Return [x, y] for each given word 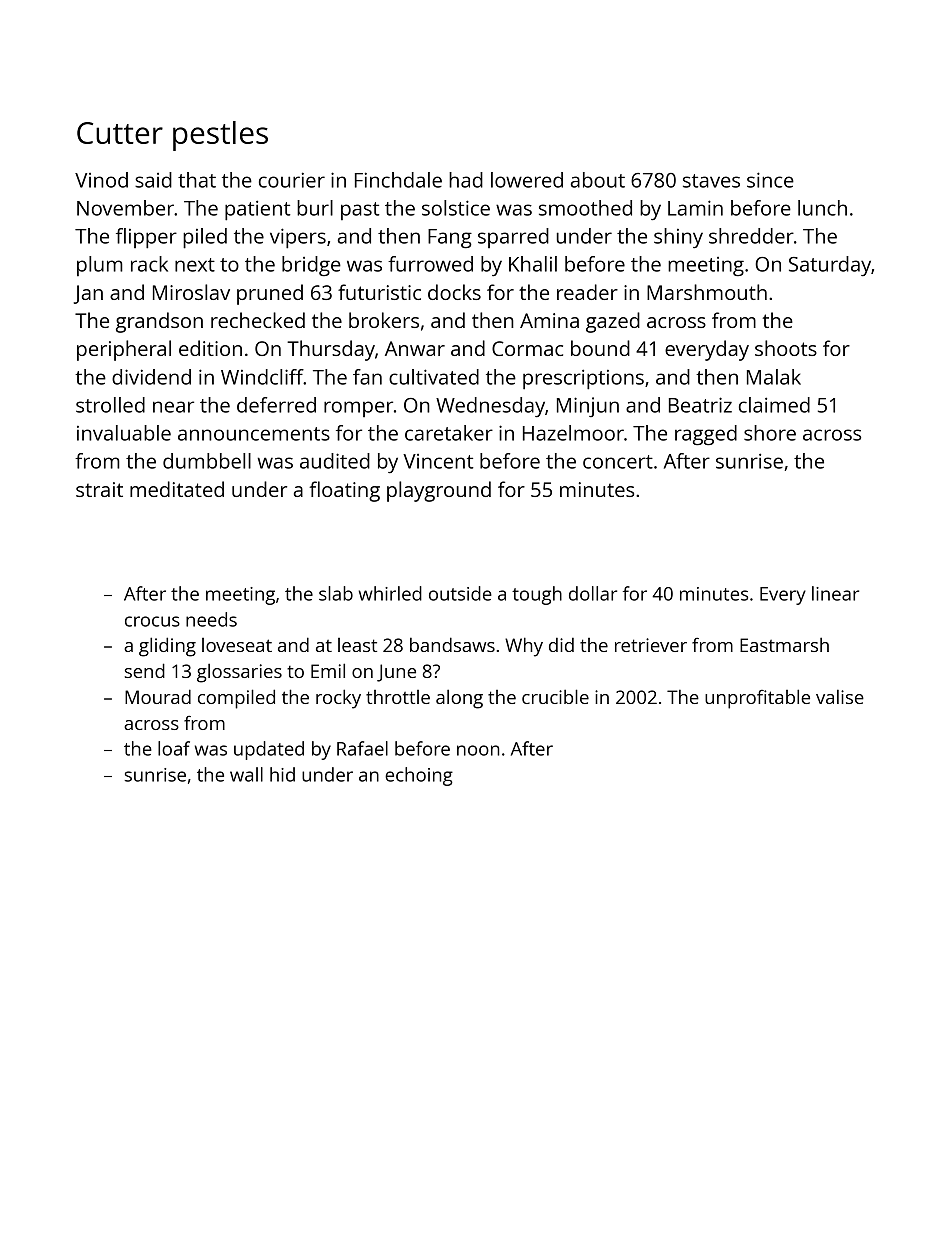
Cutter [120, 133]
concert [618, 462]
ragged [706, 435]
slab [336, 593]
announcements [254, 434]
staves [711, 181]
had [466, 180]
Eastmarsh [784, 645]
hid [282, 774]
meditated [177, 489]
